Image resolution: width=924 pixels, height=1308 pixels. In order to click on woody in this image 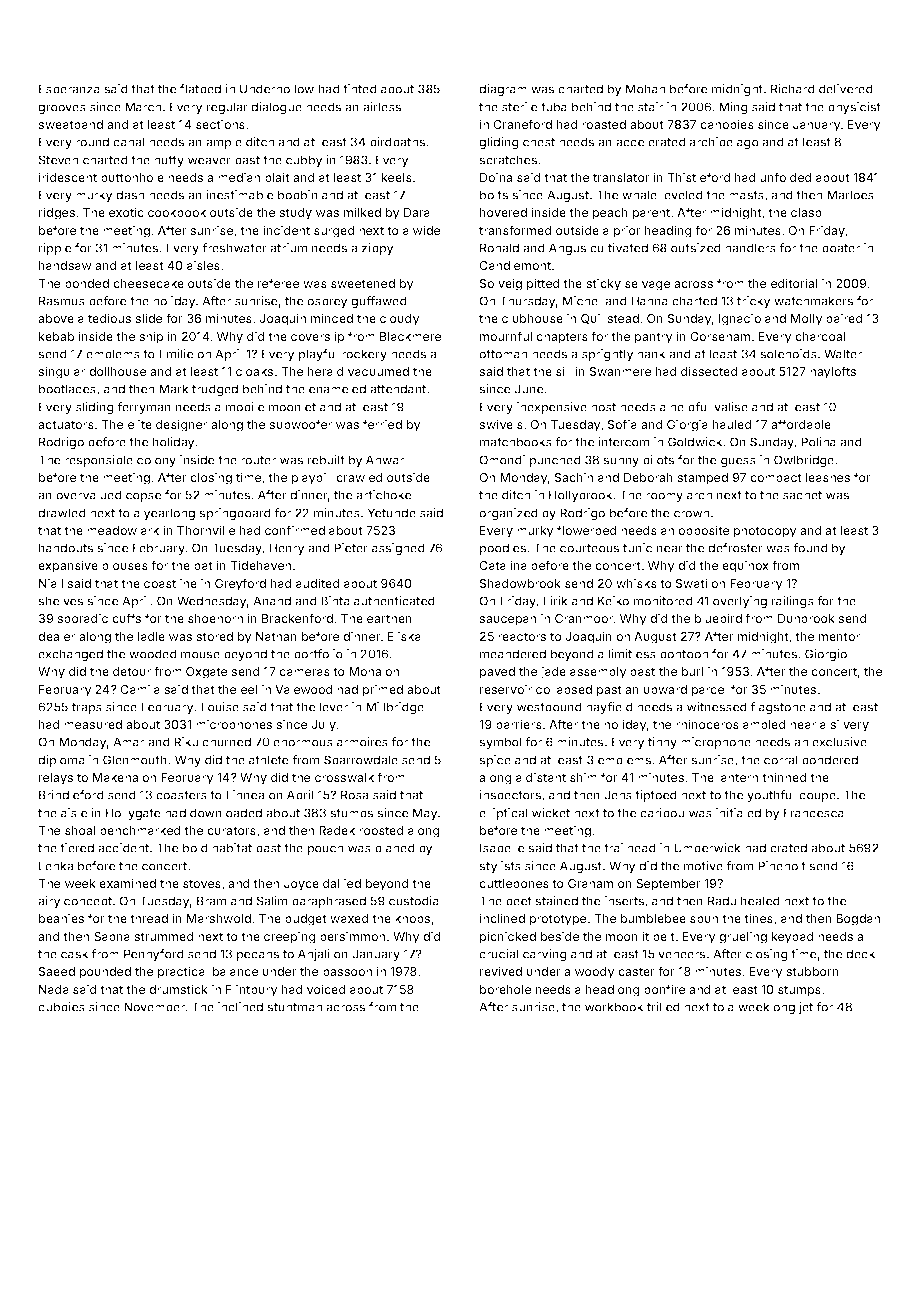, I will do `click(595, 973)`.
